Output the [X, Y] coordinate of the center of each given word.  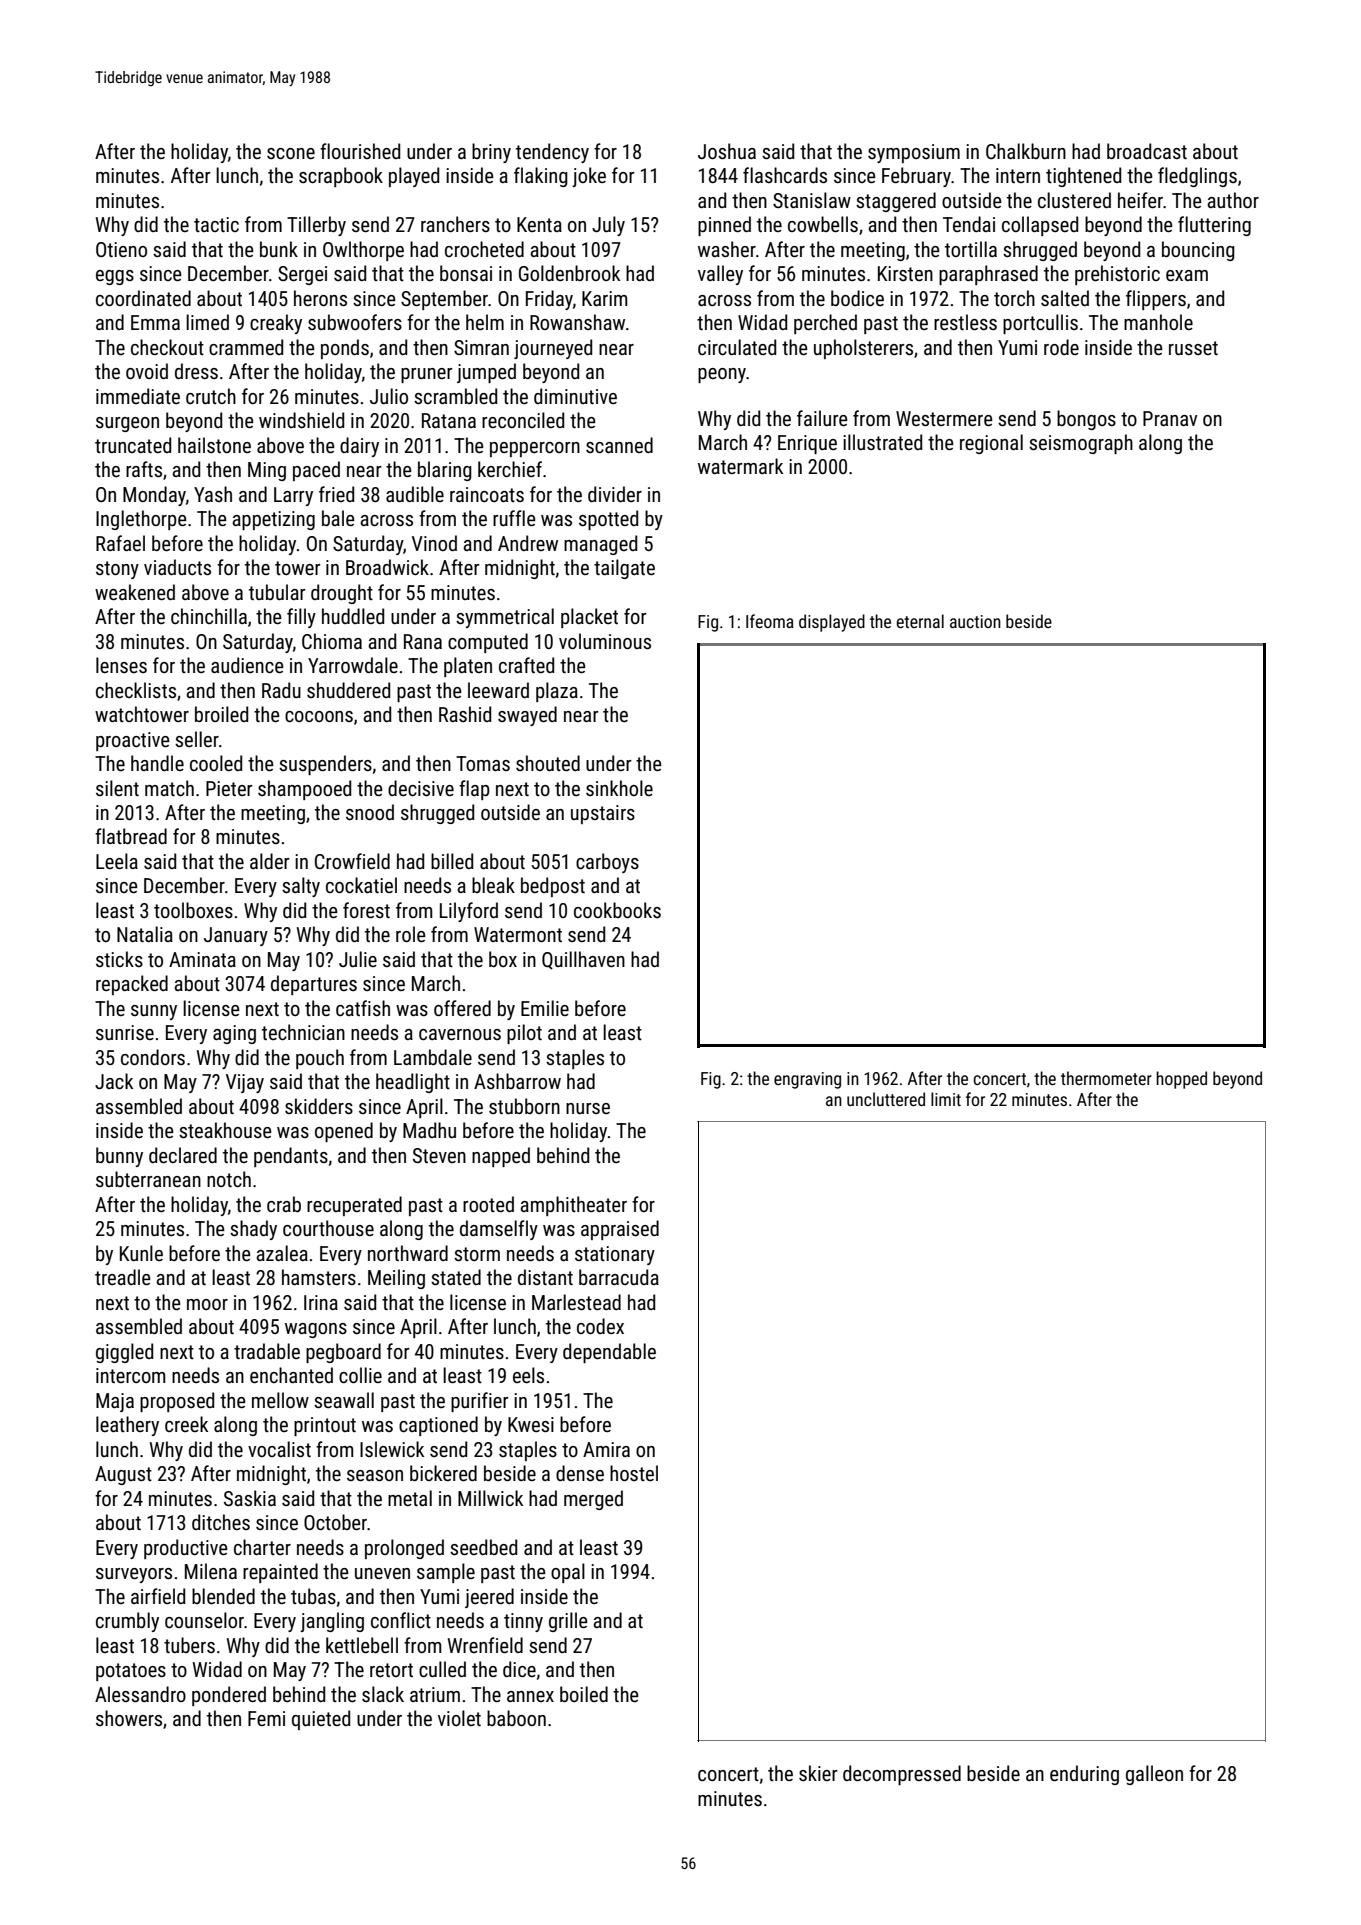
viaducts [177, 567]
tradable [267, 1351]
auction [975, 621]
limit [946, 1099]
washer [727, 249]
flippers [1156, 300]
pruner [427, 375]
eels [528, 1375]
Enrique [807, 444]
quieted [321, 1720]
